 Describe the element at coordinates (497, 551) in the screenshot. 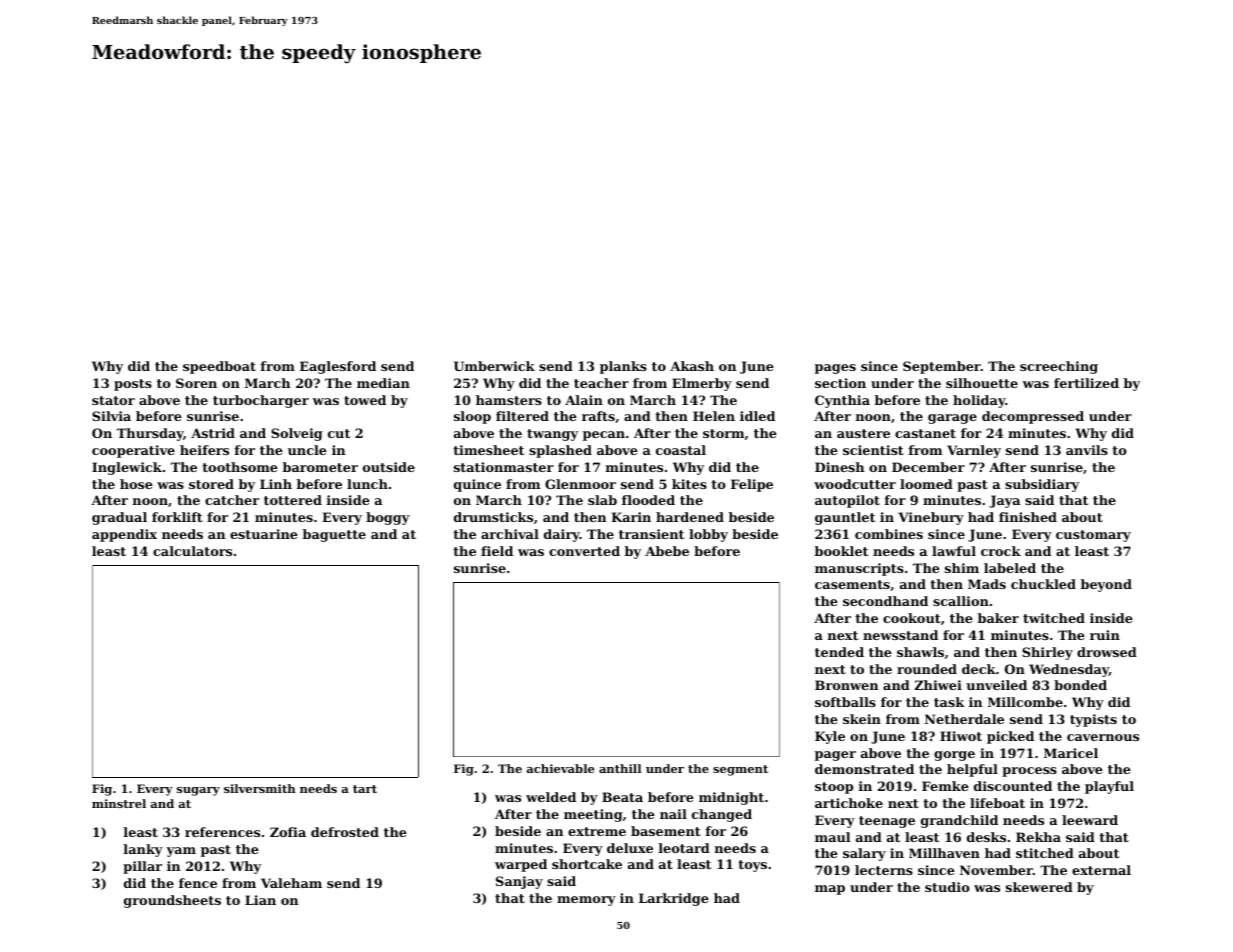

I see `field` at that location.
